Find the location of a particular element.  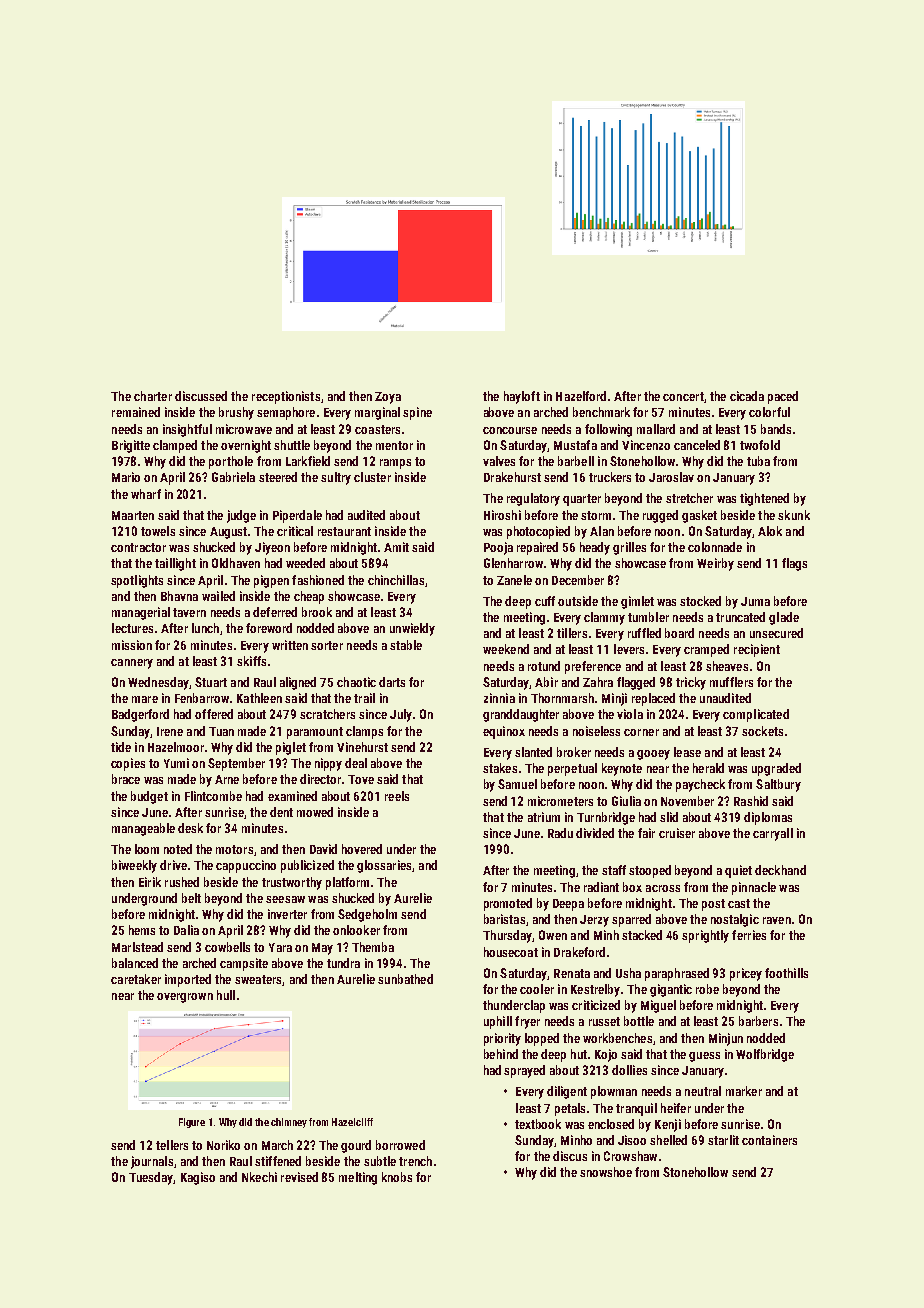

snowshoe is located at coordinates (606, 1172).
